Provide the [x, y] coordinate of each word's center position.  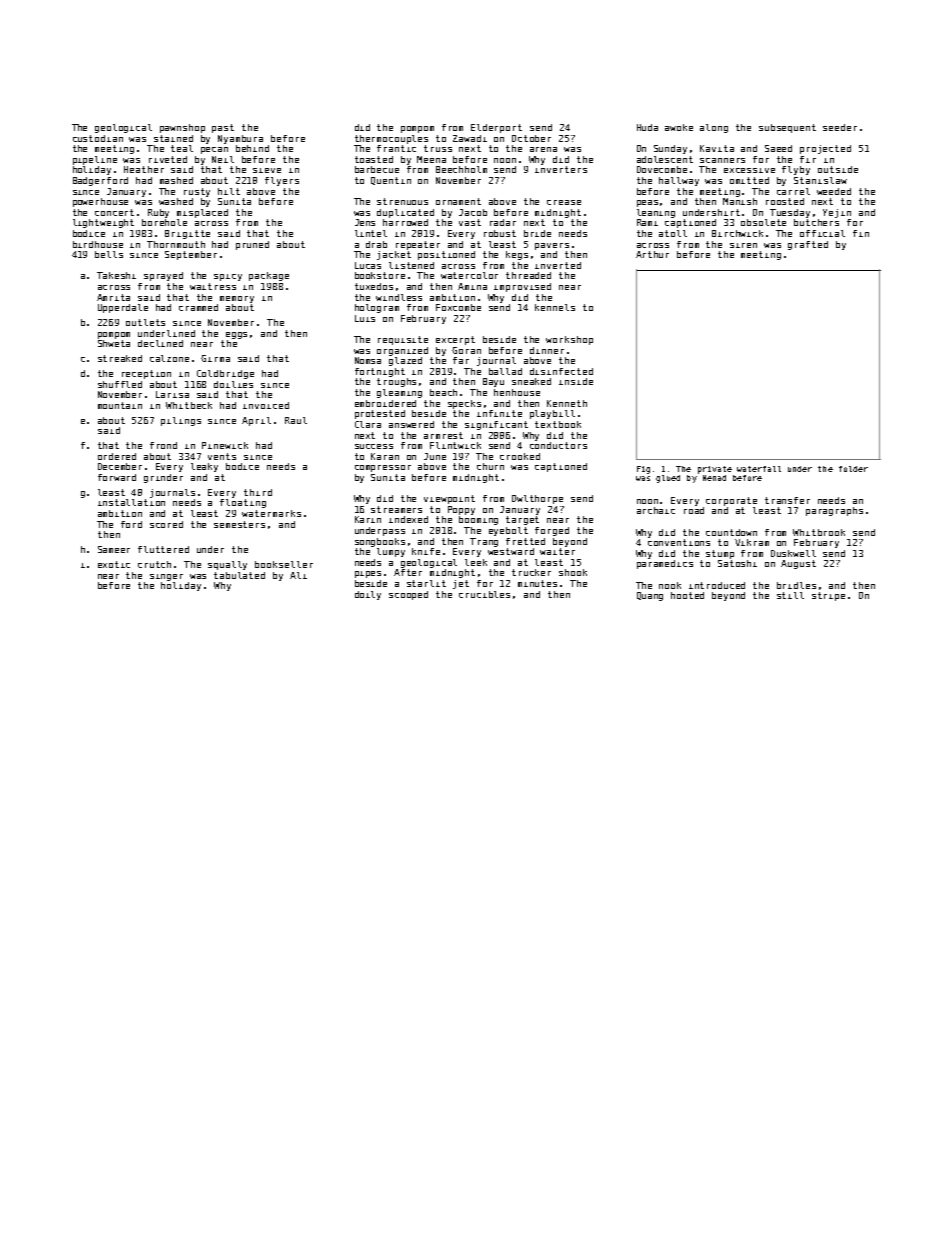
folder [853, 469]
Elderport [496, 128]
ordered [117, 456]
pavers [552, 246]
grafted [808, 245]
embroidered [385, 403]
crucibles [484, 594]
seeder [840, 127]
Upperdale [123, 308]
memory [237, 299]
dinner [547, 350]
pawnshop [182, 128]
